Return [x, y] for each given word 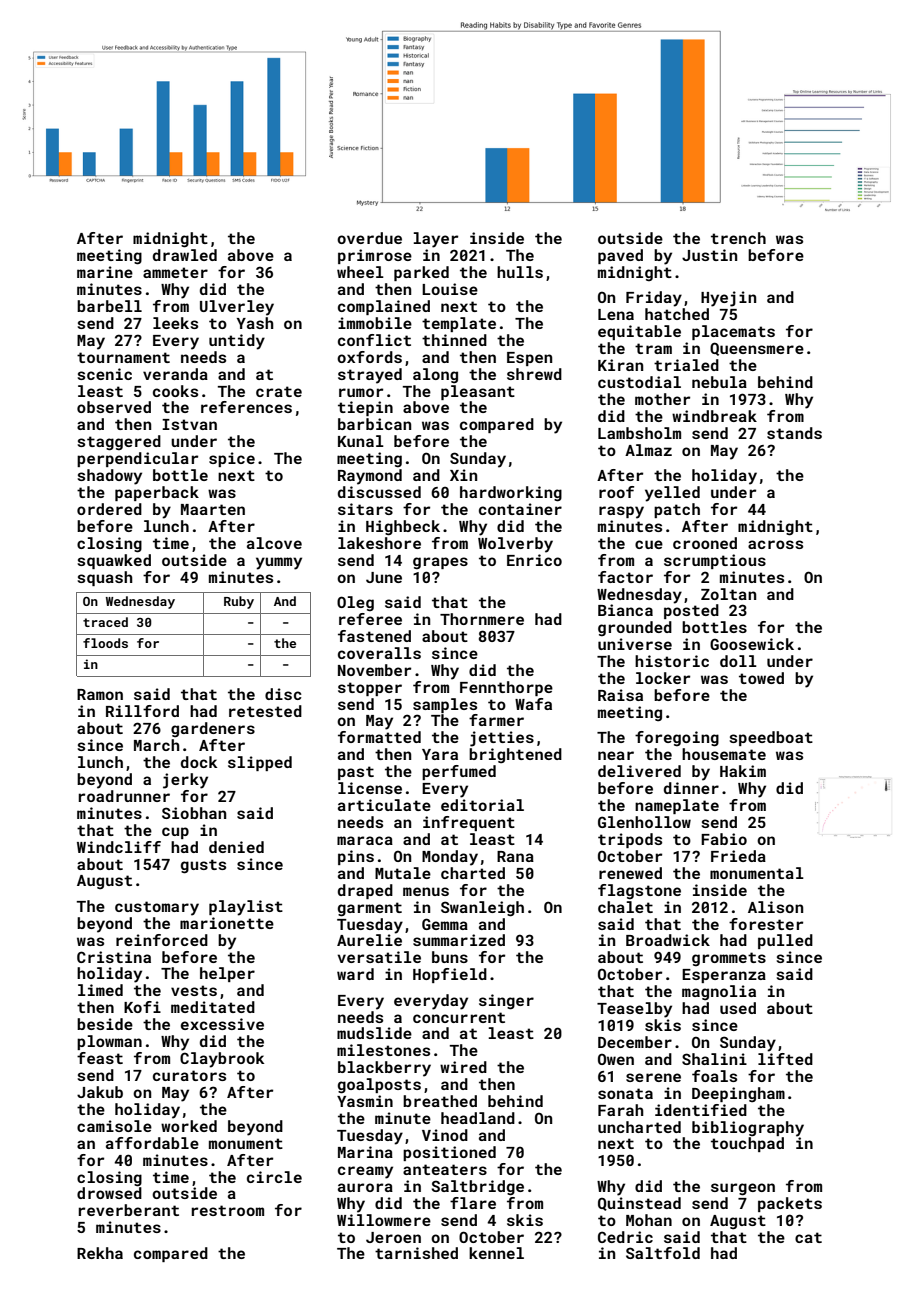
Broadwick [668, 940]
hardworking [511, 494]
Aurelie [369, 940]
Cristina [114, 957]
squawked [114, 561]
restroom [228, 1210]
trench [738, 238]
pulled [785, 941]
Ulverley [237, 308]
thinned [454, 340]
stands [794, 433]
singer [506, 1002]
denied [236, 847]
